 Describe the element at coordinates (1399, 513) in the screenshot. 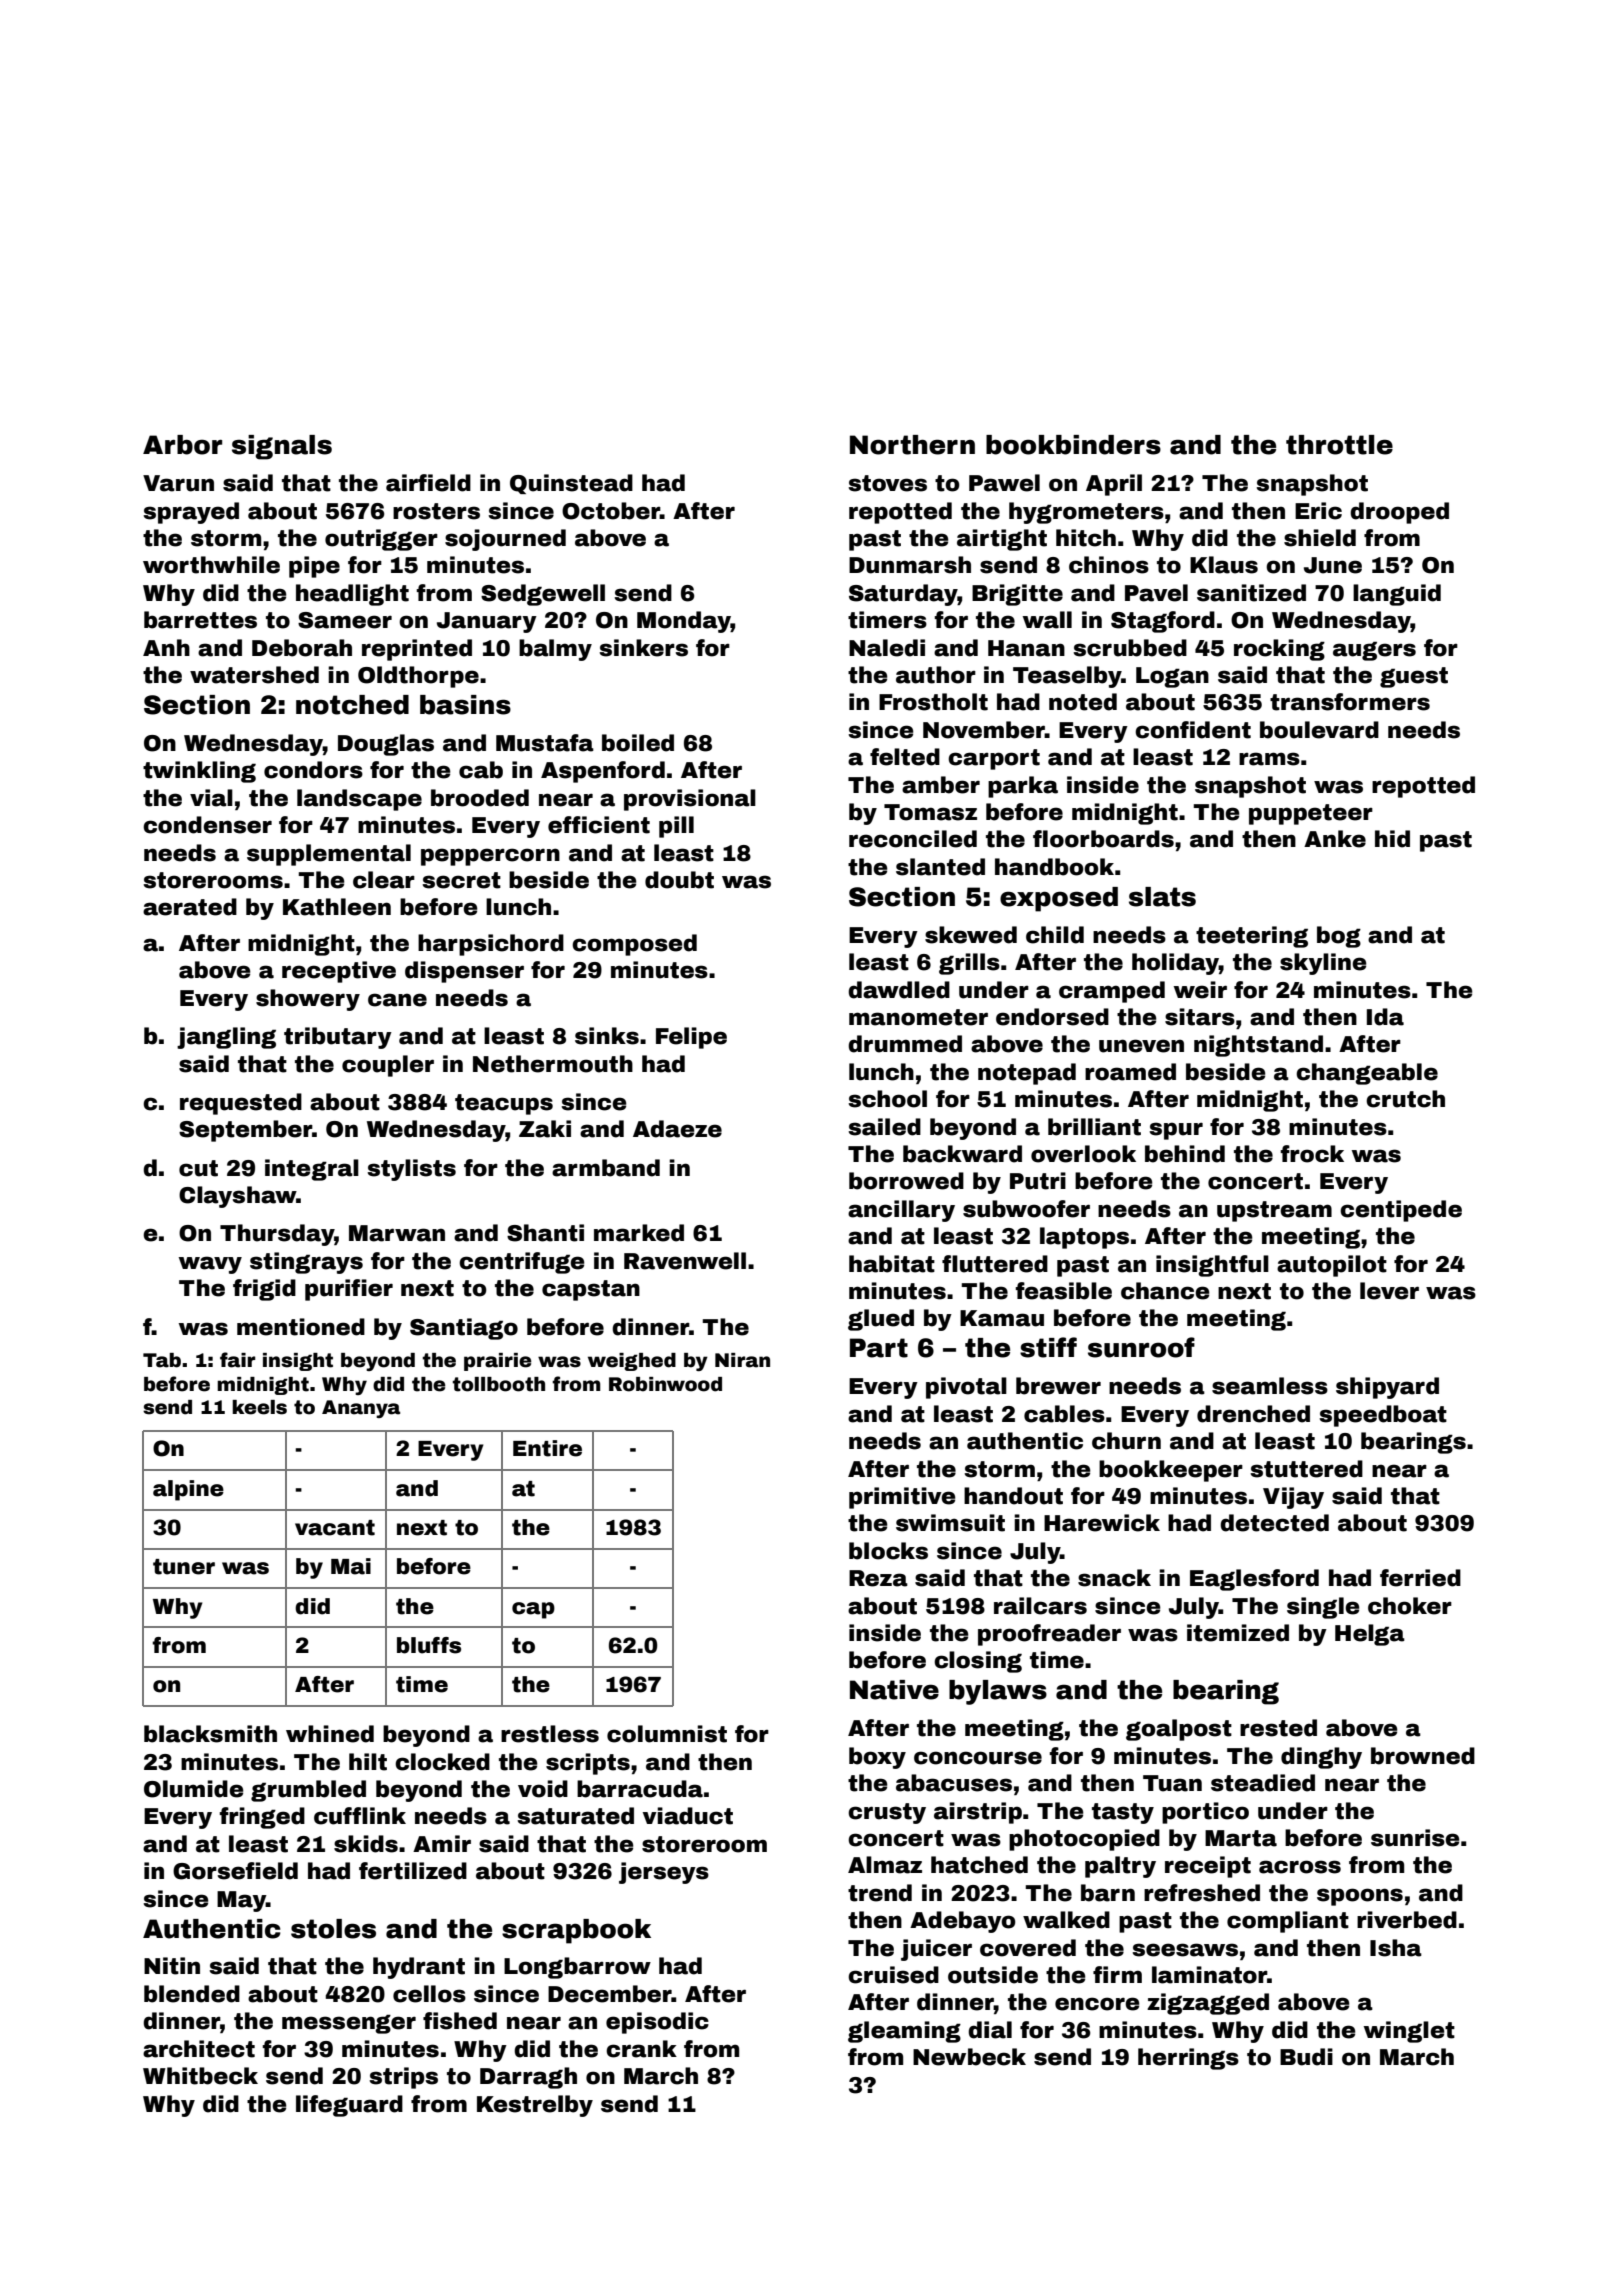

I see `drooped` at that location.
